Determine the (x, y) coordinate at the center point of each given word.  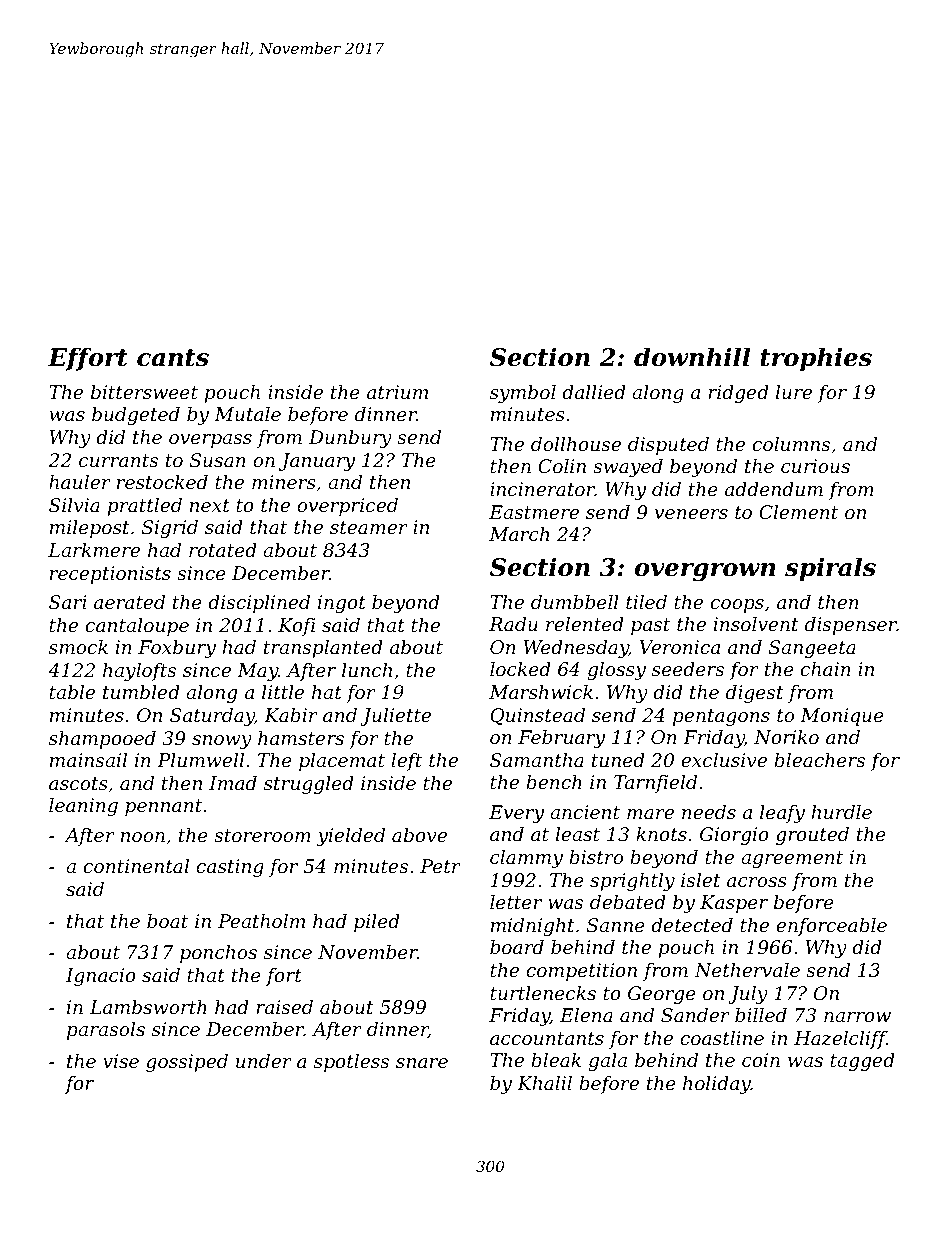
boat (167, 921)
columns (791, 444)
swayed (628, 468)
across (757, 882)
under (264, 1061)
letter (516, 902)
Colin (562, 466)
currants (118, 460)
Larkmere (94, 550)
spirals (830, 569)
